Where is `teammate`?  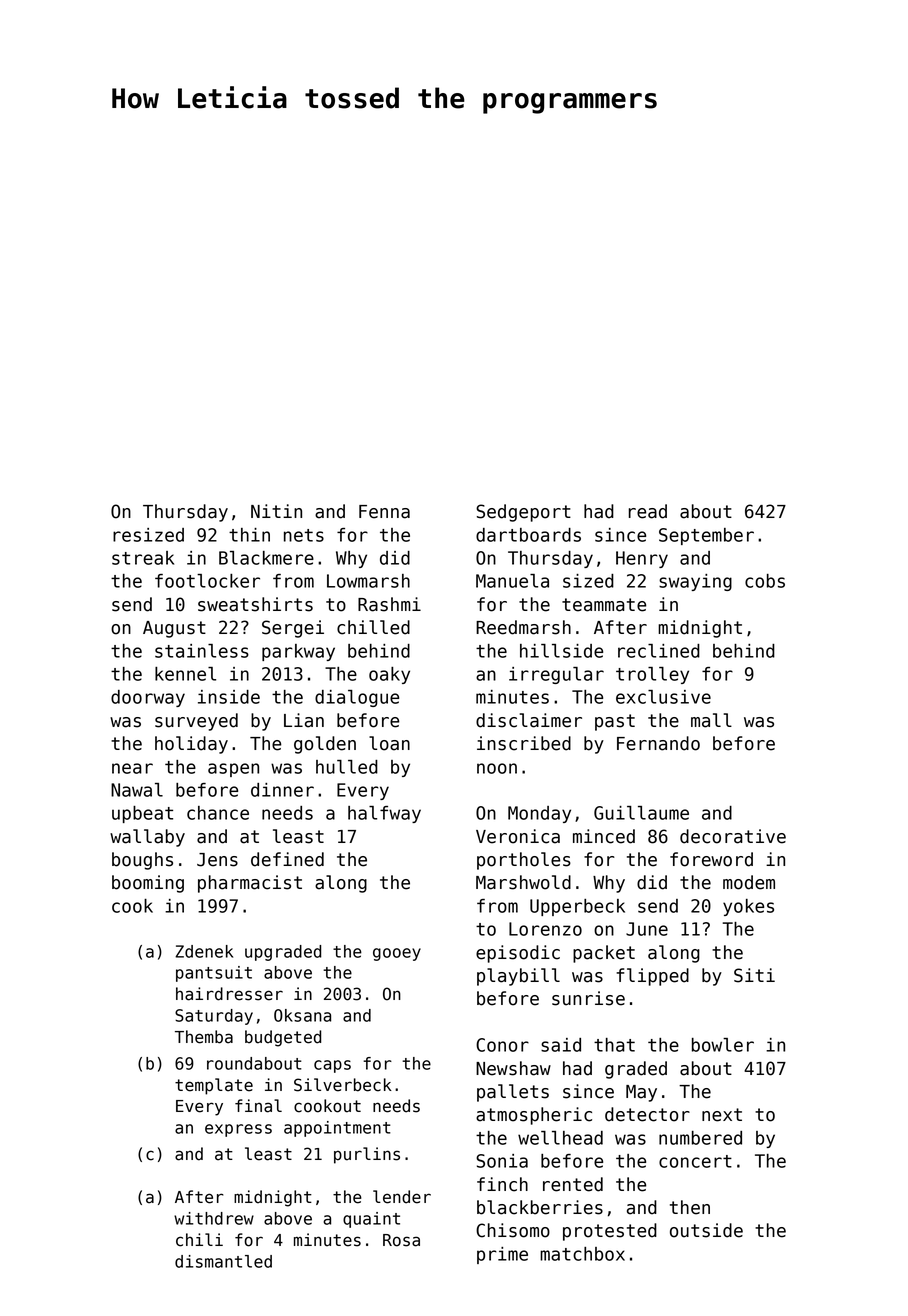 teammate is located at coordinates (604, 605).
